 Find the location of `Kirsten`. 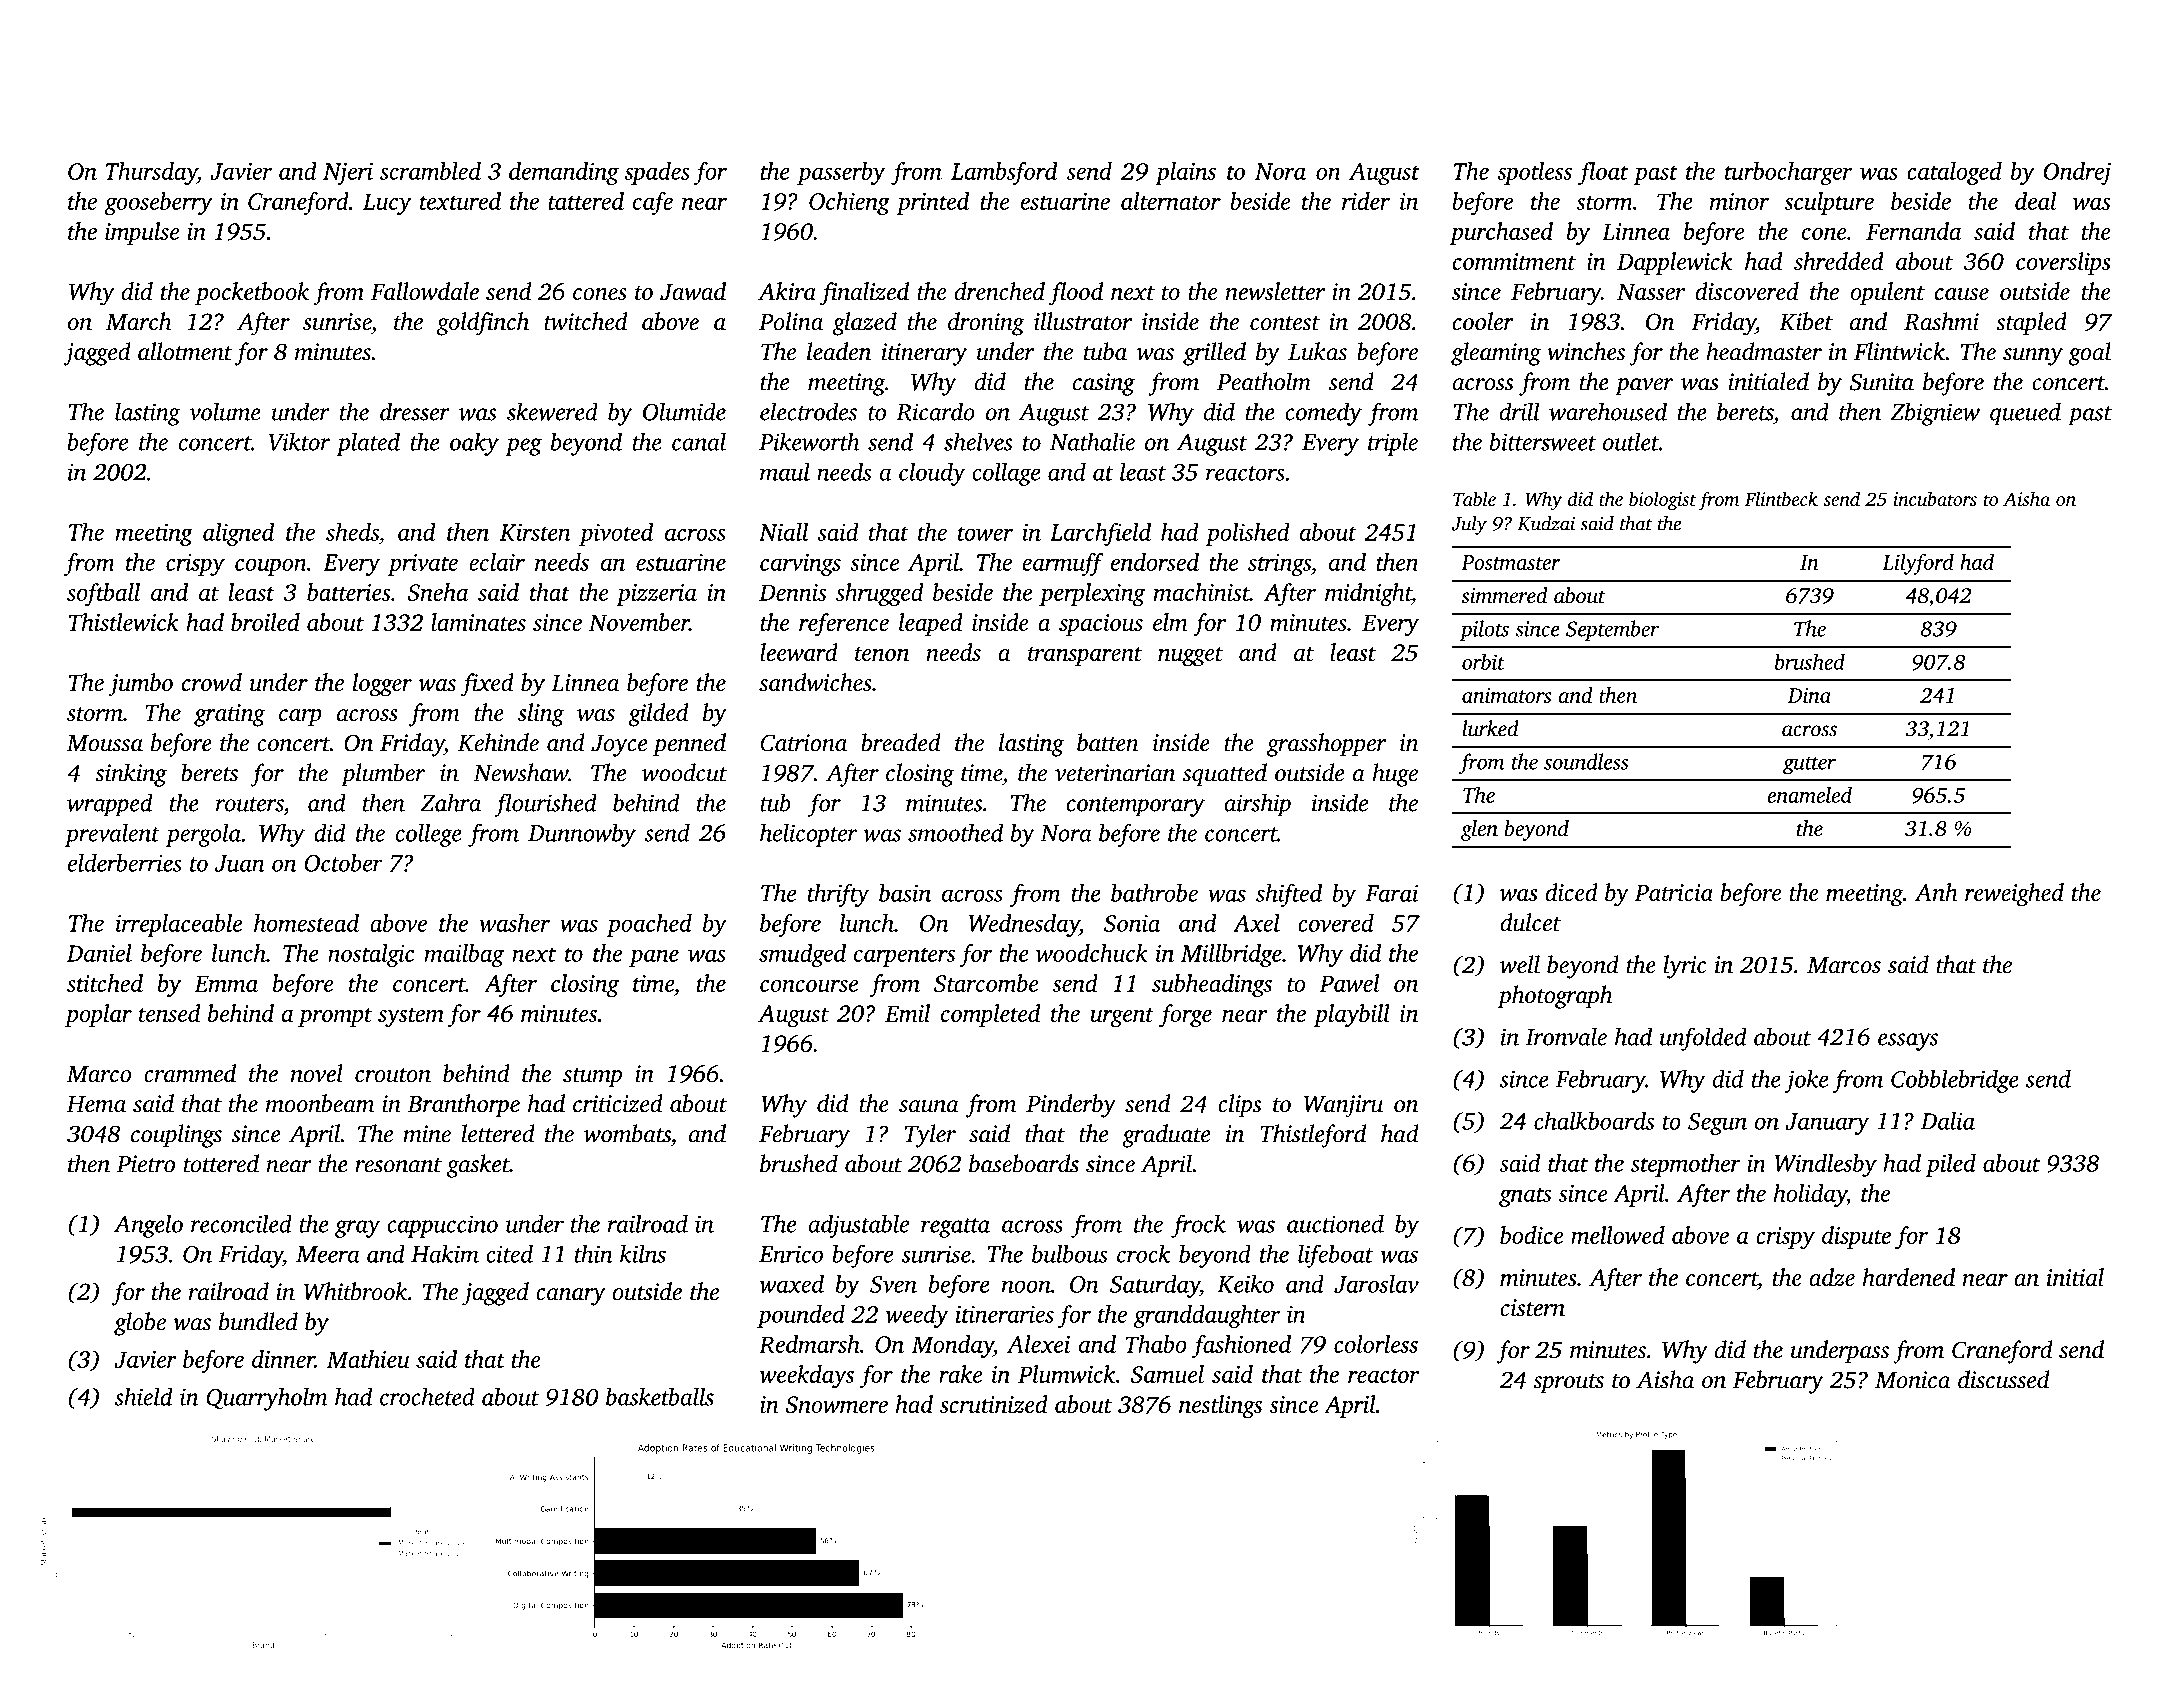

Kirsten is located at coordinates (535, 532).
